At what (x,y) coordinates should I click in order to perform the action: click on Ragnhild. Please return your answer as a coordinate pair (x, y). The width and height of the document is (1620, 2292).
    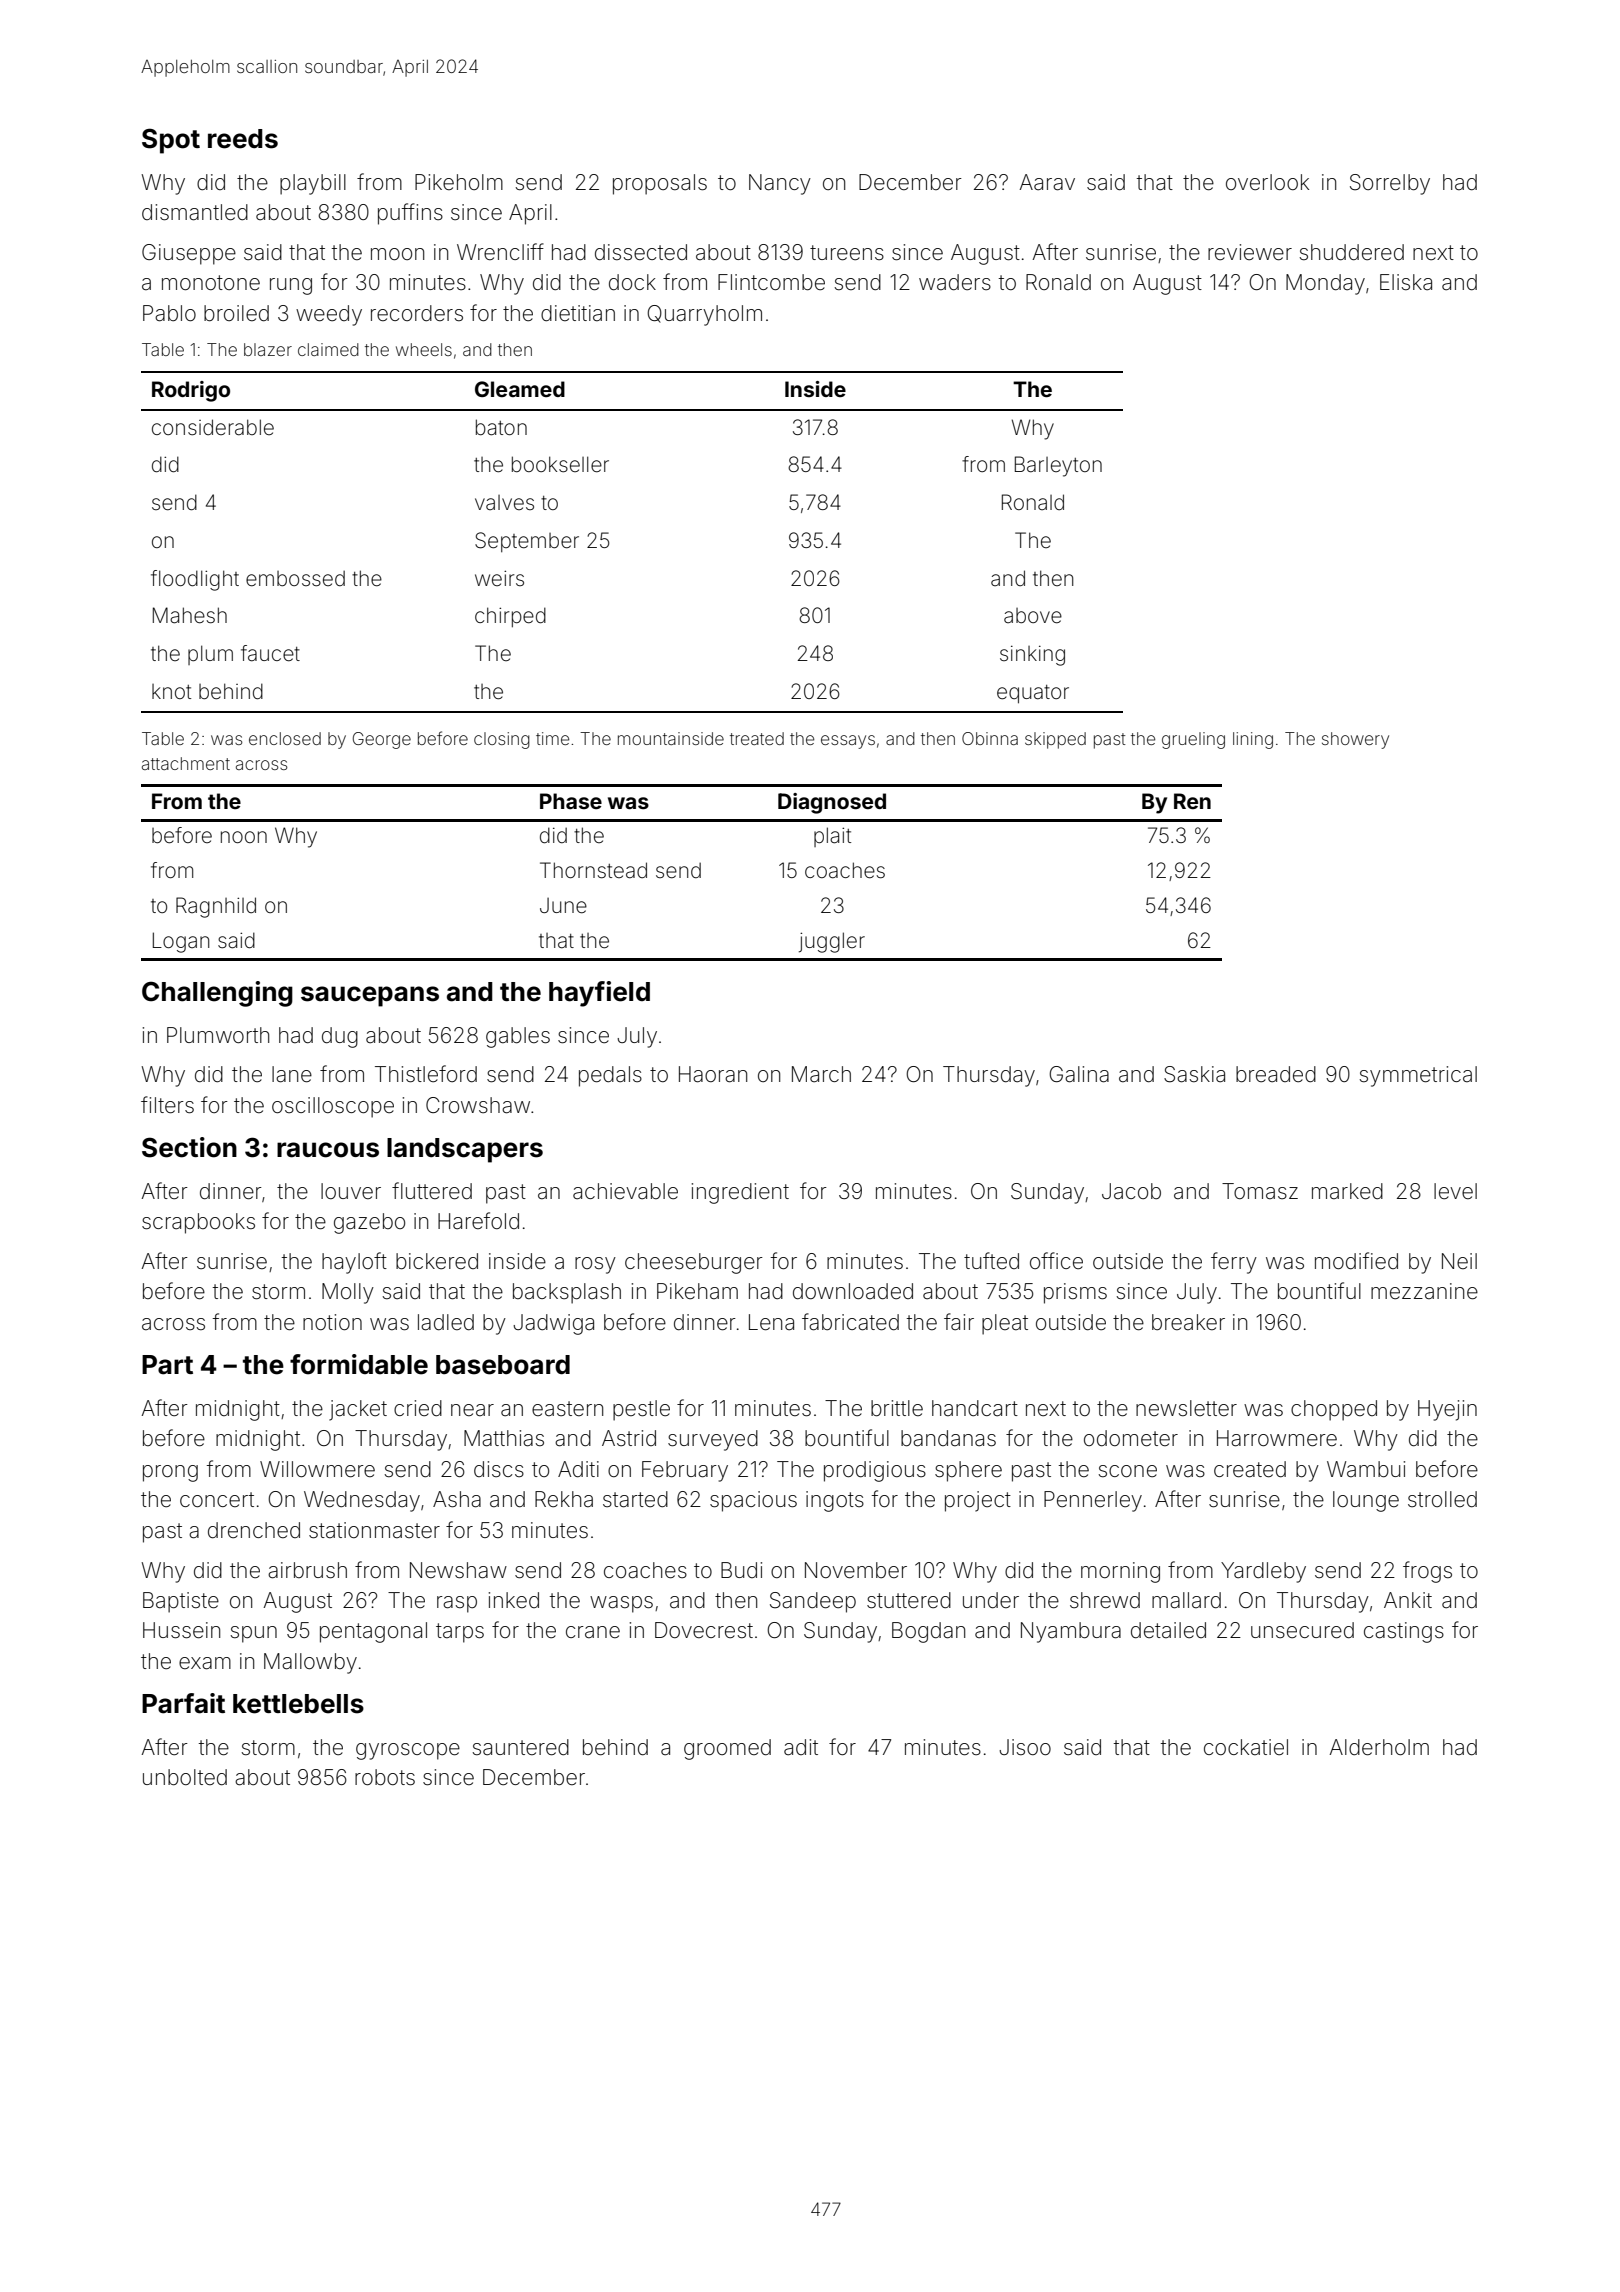
    Looking at the image, I should click on (216, 907).
